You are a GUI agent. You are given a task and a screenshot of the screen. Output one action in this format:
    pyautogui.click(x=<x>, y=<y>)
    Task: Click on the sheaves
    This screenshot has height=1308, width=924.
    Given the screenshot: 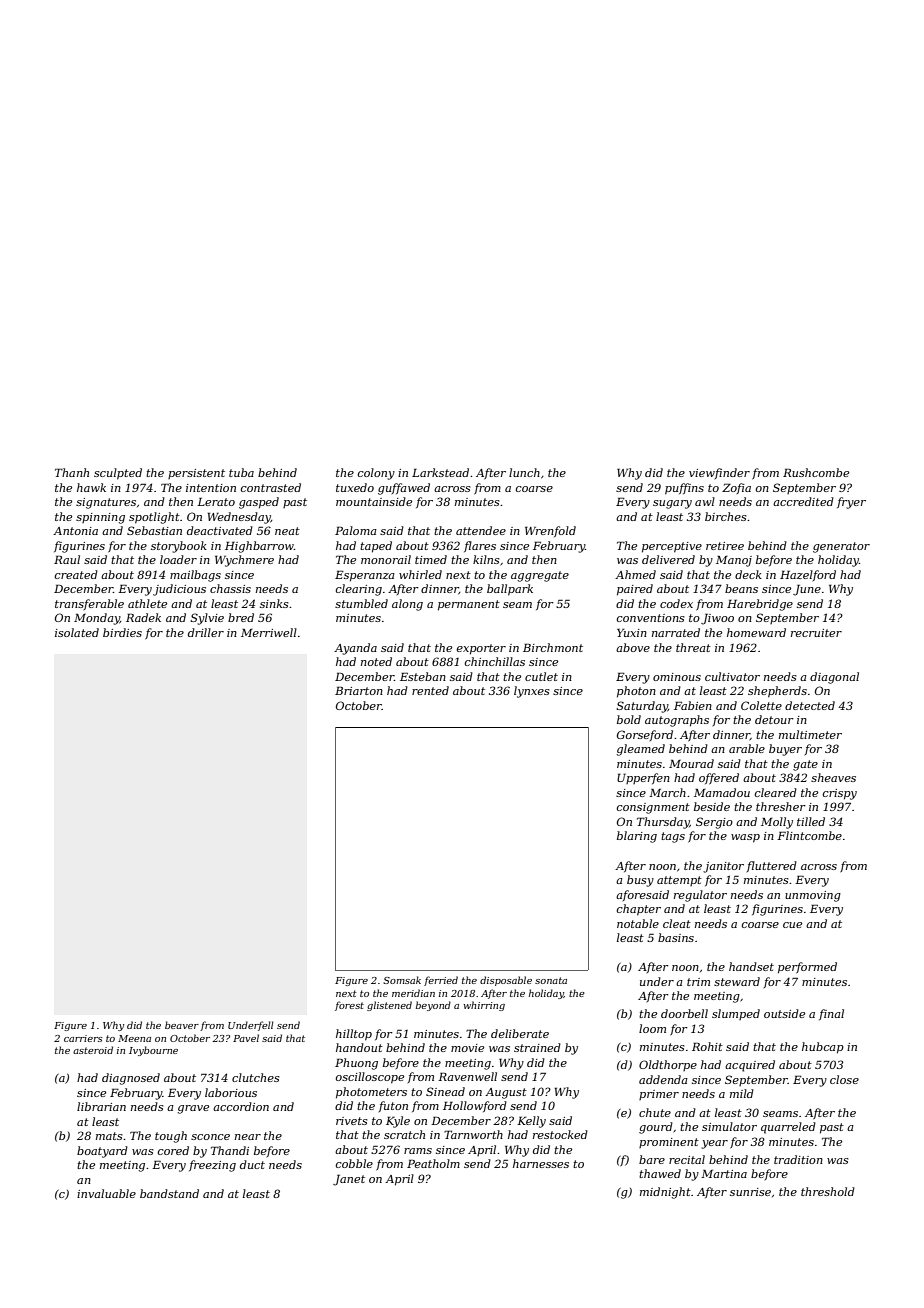 What is the action you would take?
    pyautogui.click(x=833, y=777)
